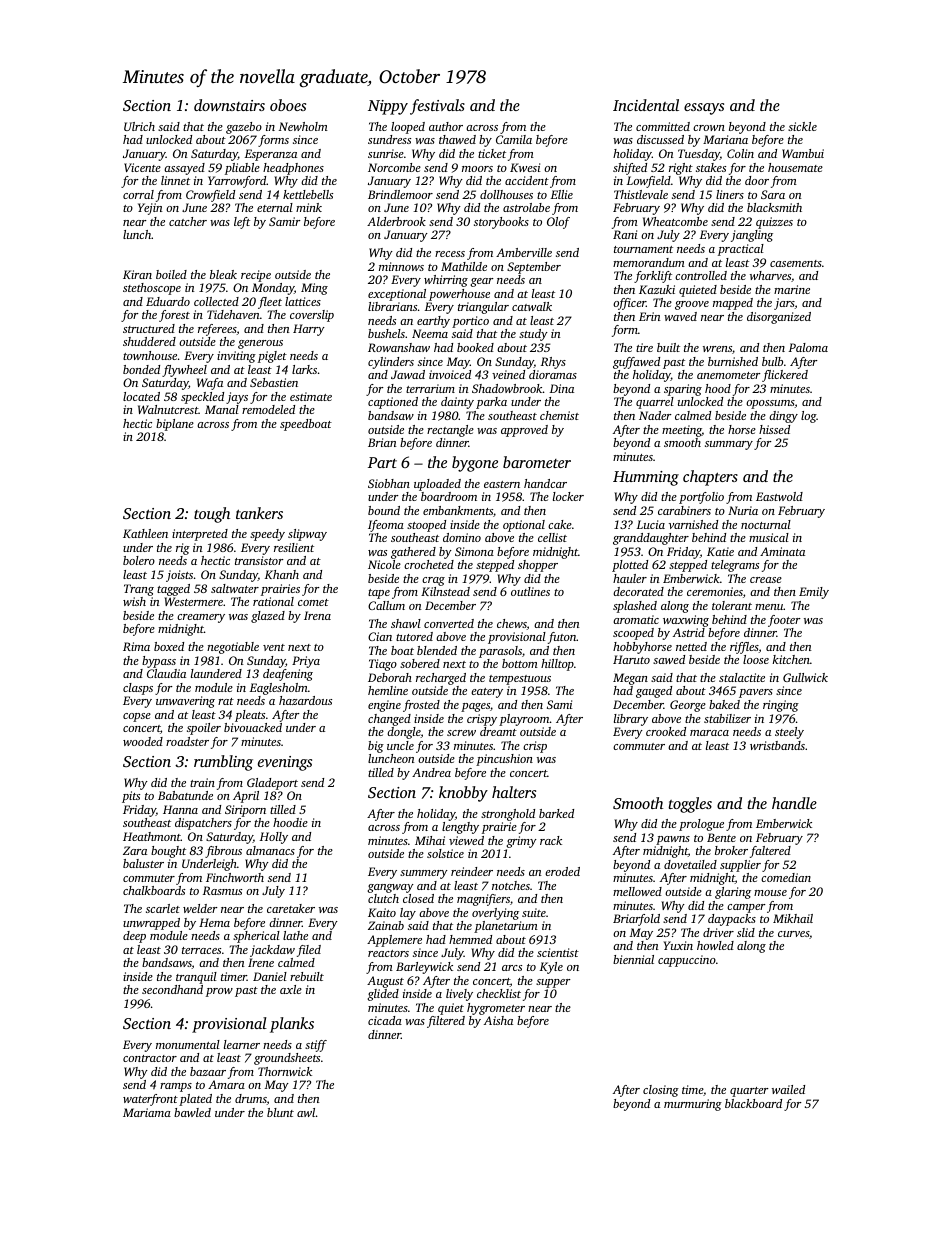  What do you see at coordinates (741, 250) in the screenshot?
I see `practical` at bounding box center [741, 250].
